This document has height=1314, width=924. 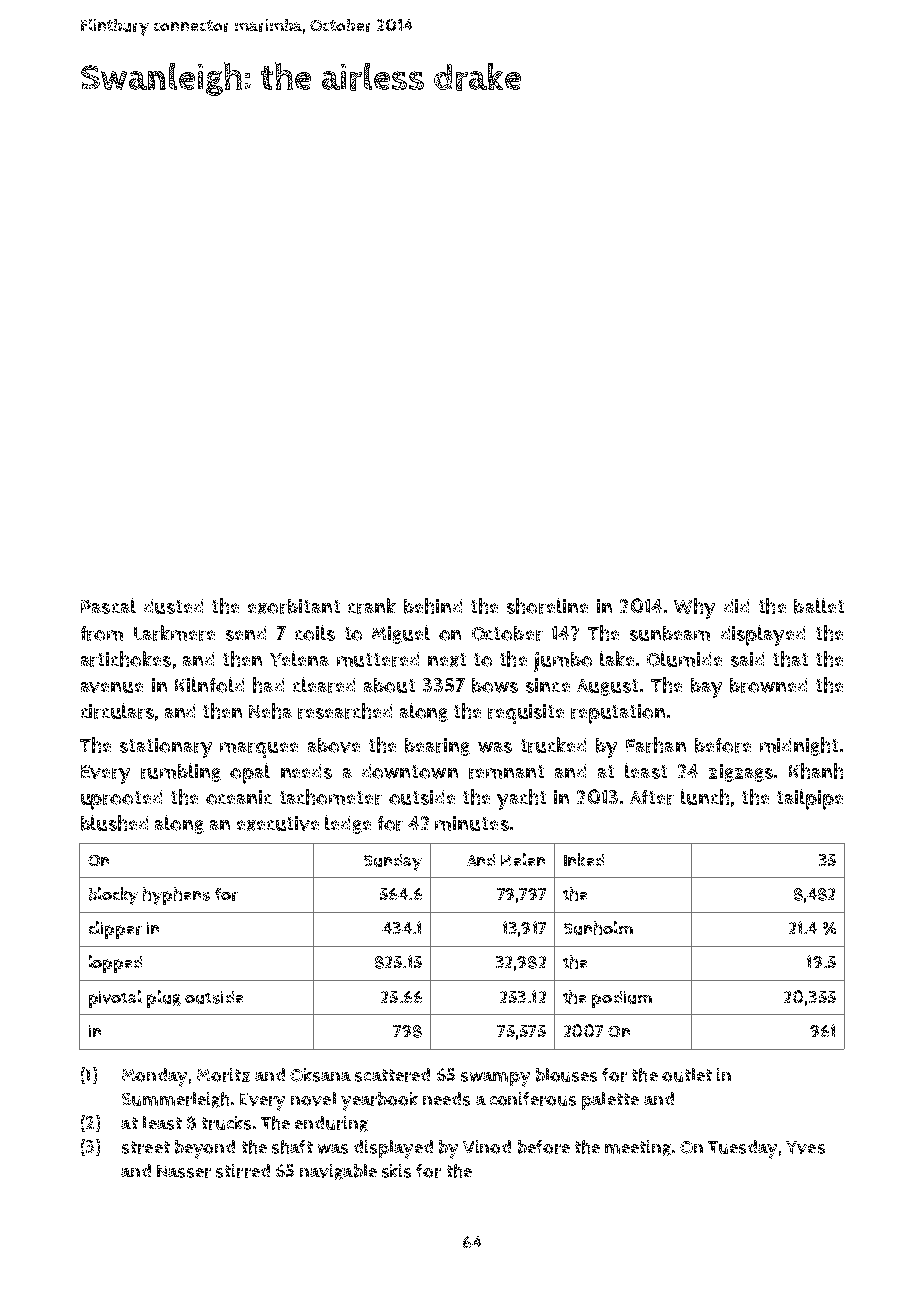 I want to click on podium, so click(x=622, y=999).
